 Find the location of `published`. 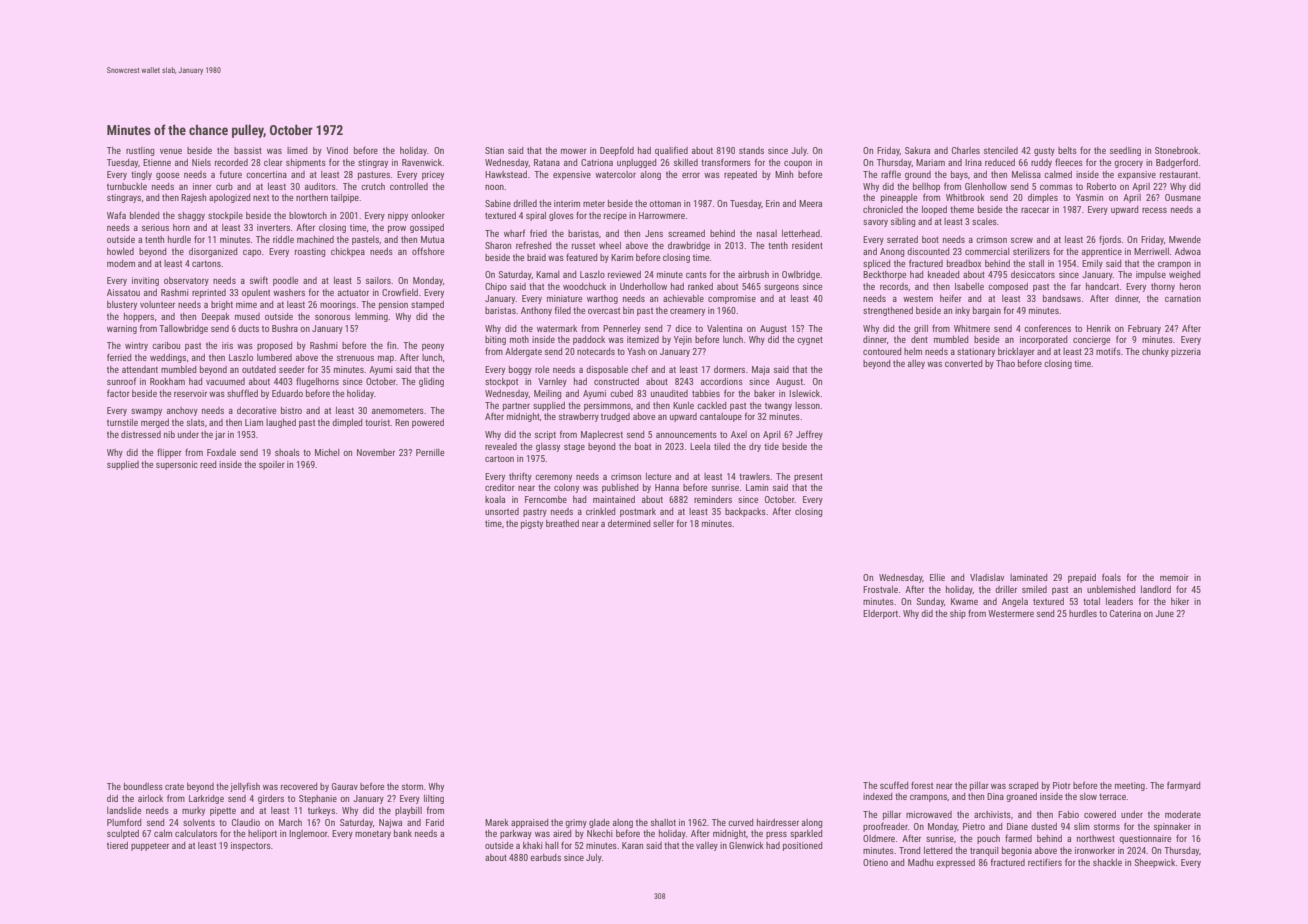

published is located at coordinates (620, 488).
